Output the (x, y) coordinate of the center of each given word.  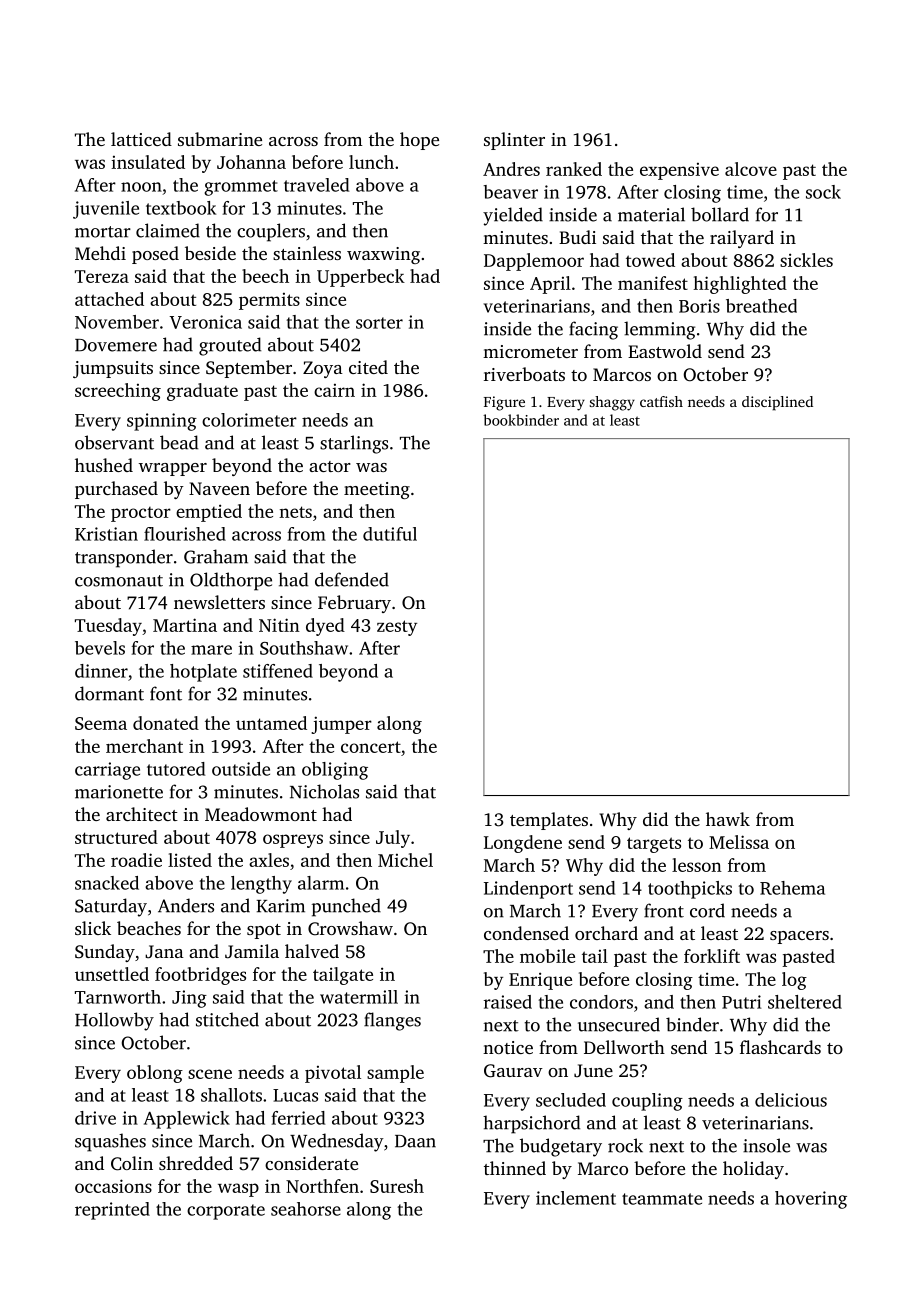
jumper (341, 725)
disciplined (777, 403)
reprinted (112, 1211)
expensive (679, 171)
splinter (514, 141)
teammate (662, 1199)
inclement (576, 1198)
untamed (271, 723)
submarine (220, 139)
